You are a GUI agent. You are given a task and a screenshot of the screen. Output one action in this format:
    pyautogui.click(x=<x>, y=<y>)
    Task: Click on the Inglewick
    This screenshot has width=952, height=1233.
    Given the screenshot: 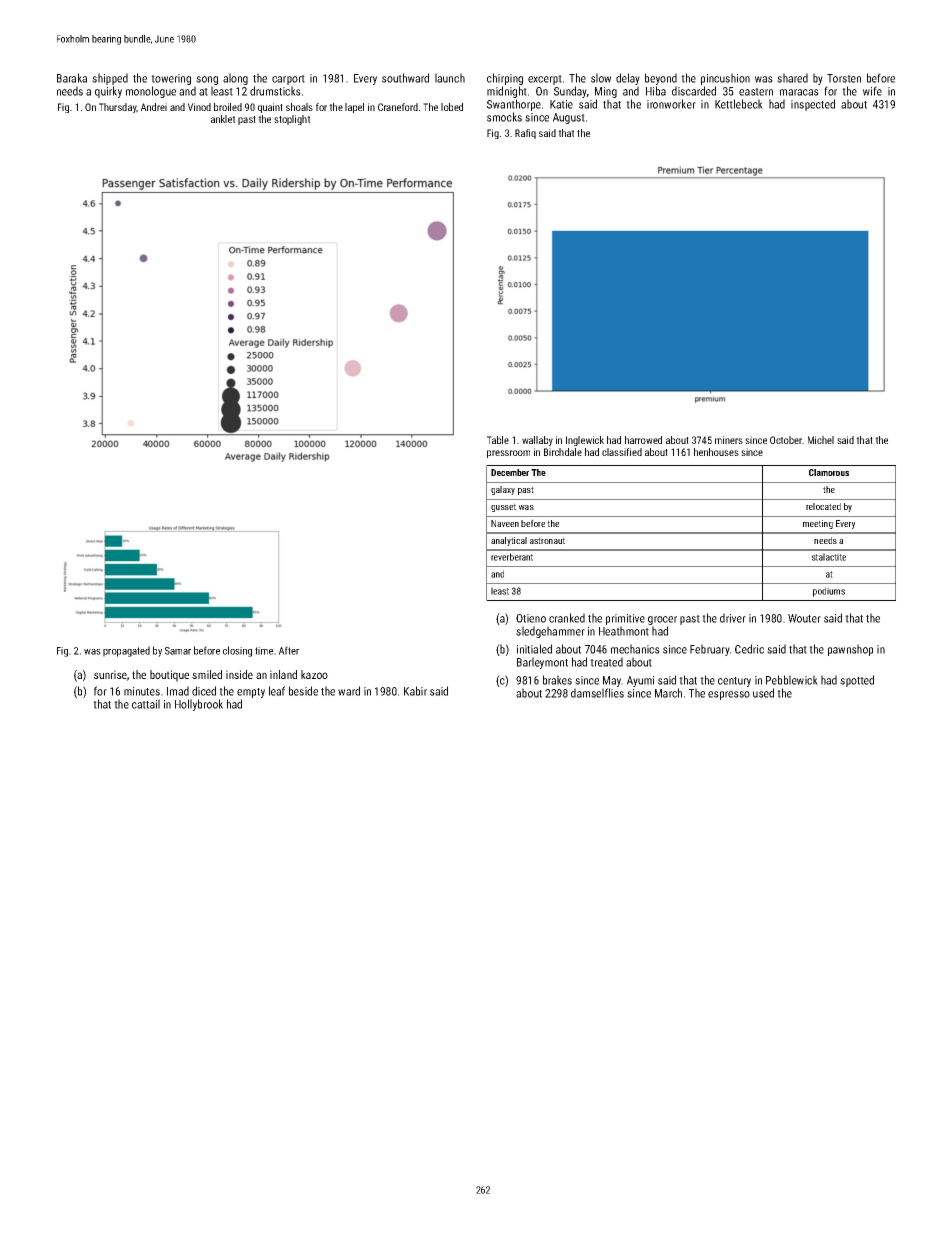 What is the action you would take?
    pyautogui.click(x=585, y=441)
